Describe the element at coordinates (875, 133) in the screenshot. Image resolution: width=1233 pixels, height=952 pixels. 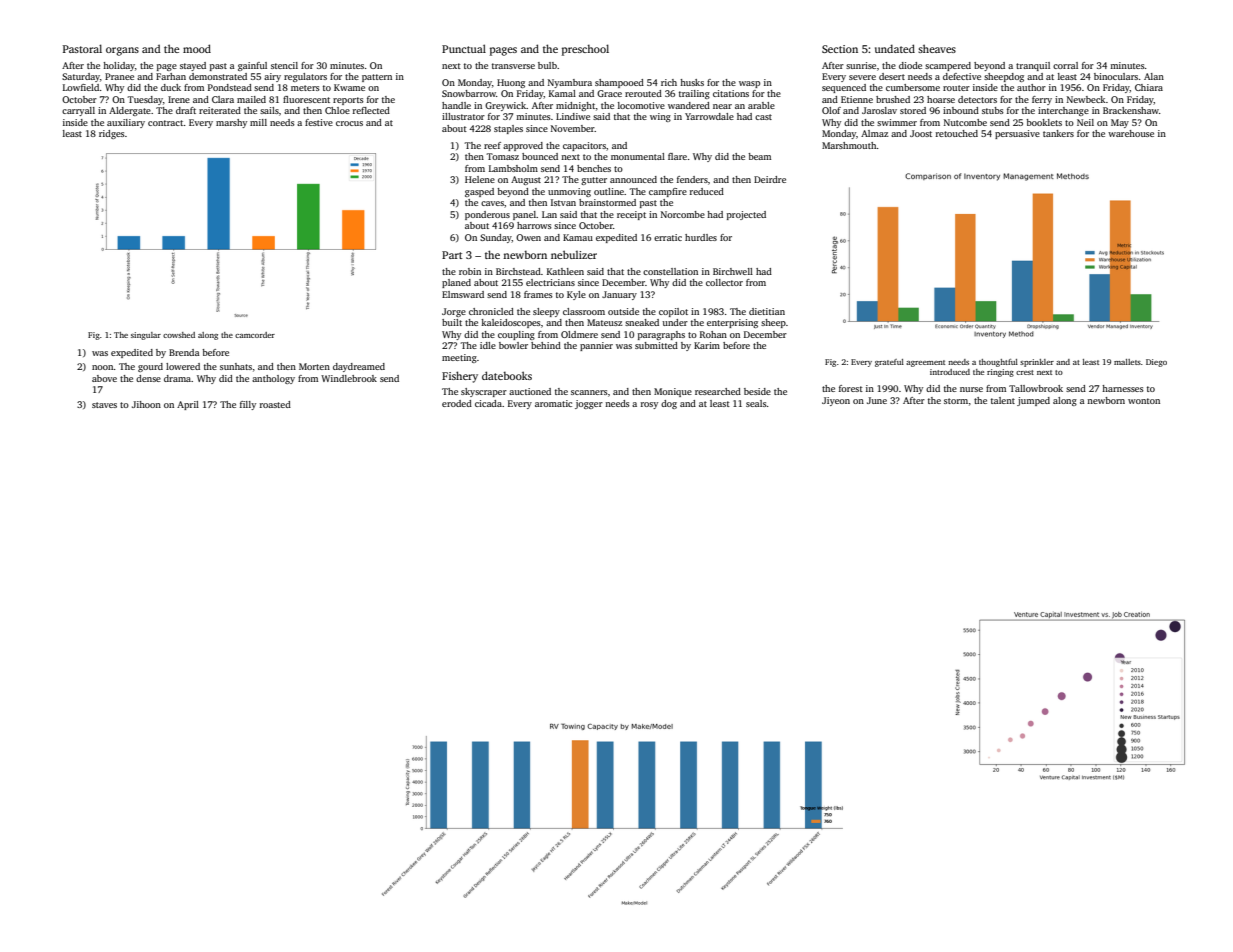
I see `Almaz` at that location.
